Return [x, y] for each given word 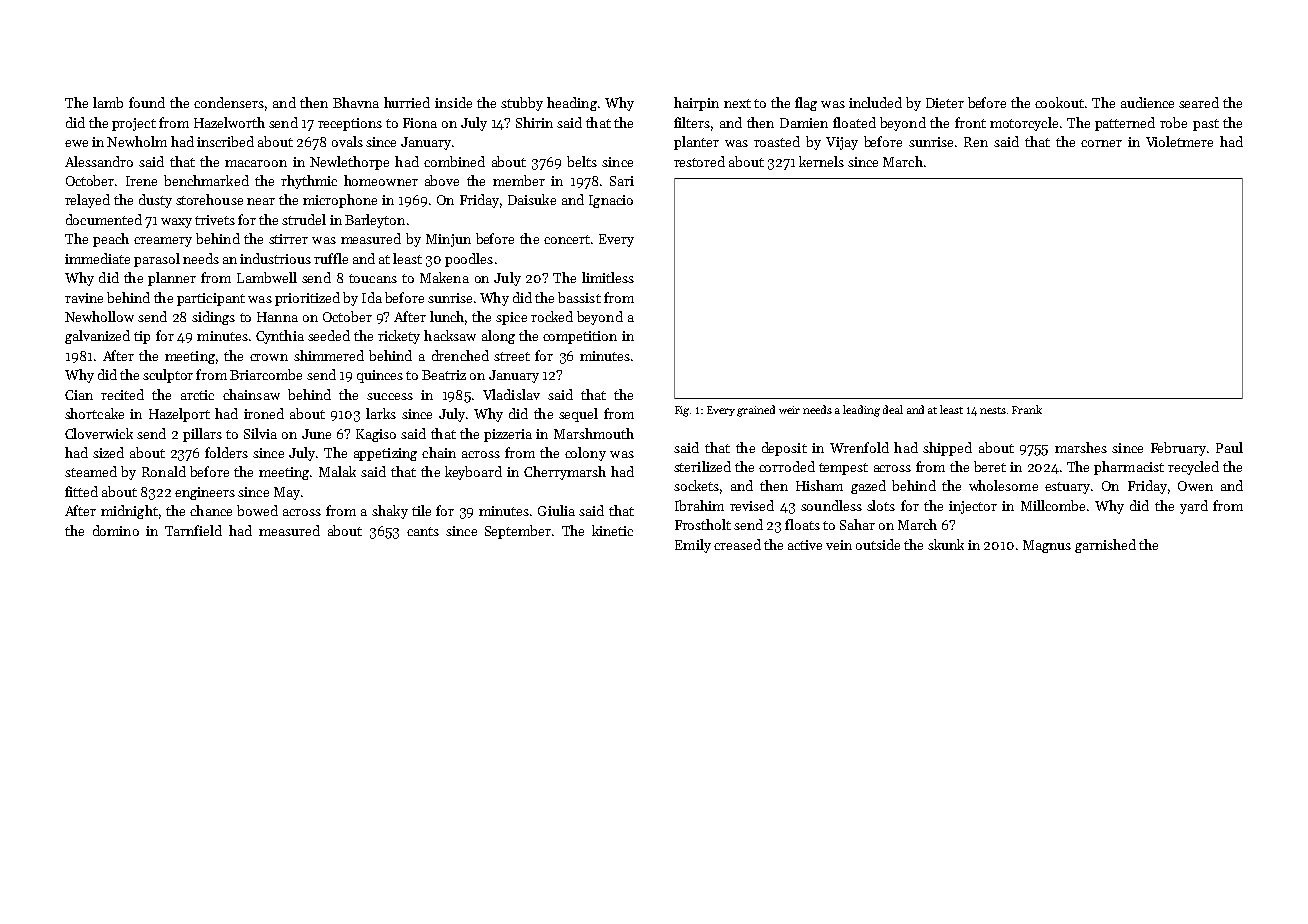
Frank [1027, 409]
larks [381, 413]
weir [789, 410]
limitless [608, 277]
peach [111, 240]
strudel [304, 219]
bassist [579, 297]
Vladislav [511, 394]
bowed [257, 510]
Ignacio [611, 201]
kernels [821, 161]
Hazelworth [229, 122]
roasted [777, 141]
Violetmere [1179, 141]
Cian [79, 395]
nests [993, 410]
